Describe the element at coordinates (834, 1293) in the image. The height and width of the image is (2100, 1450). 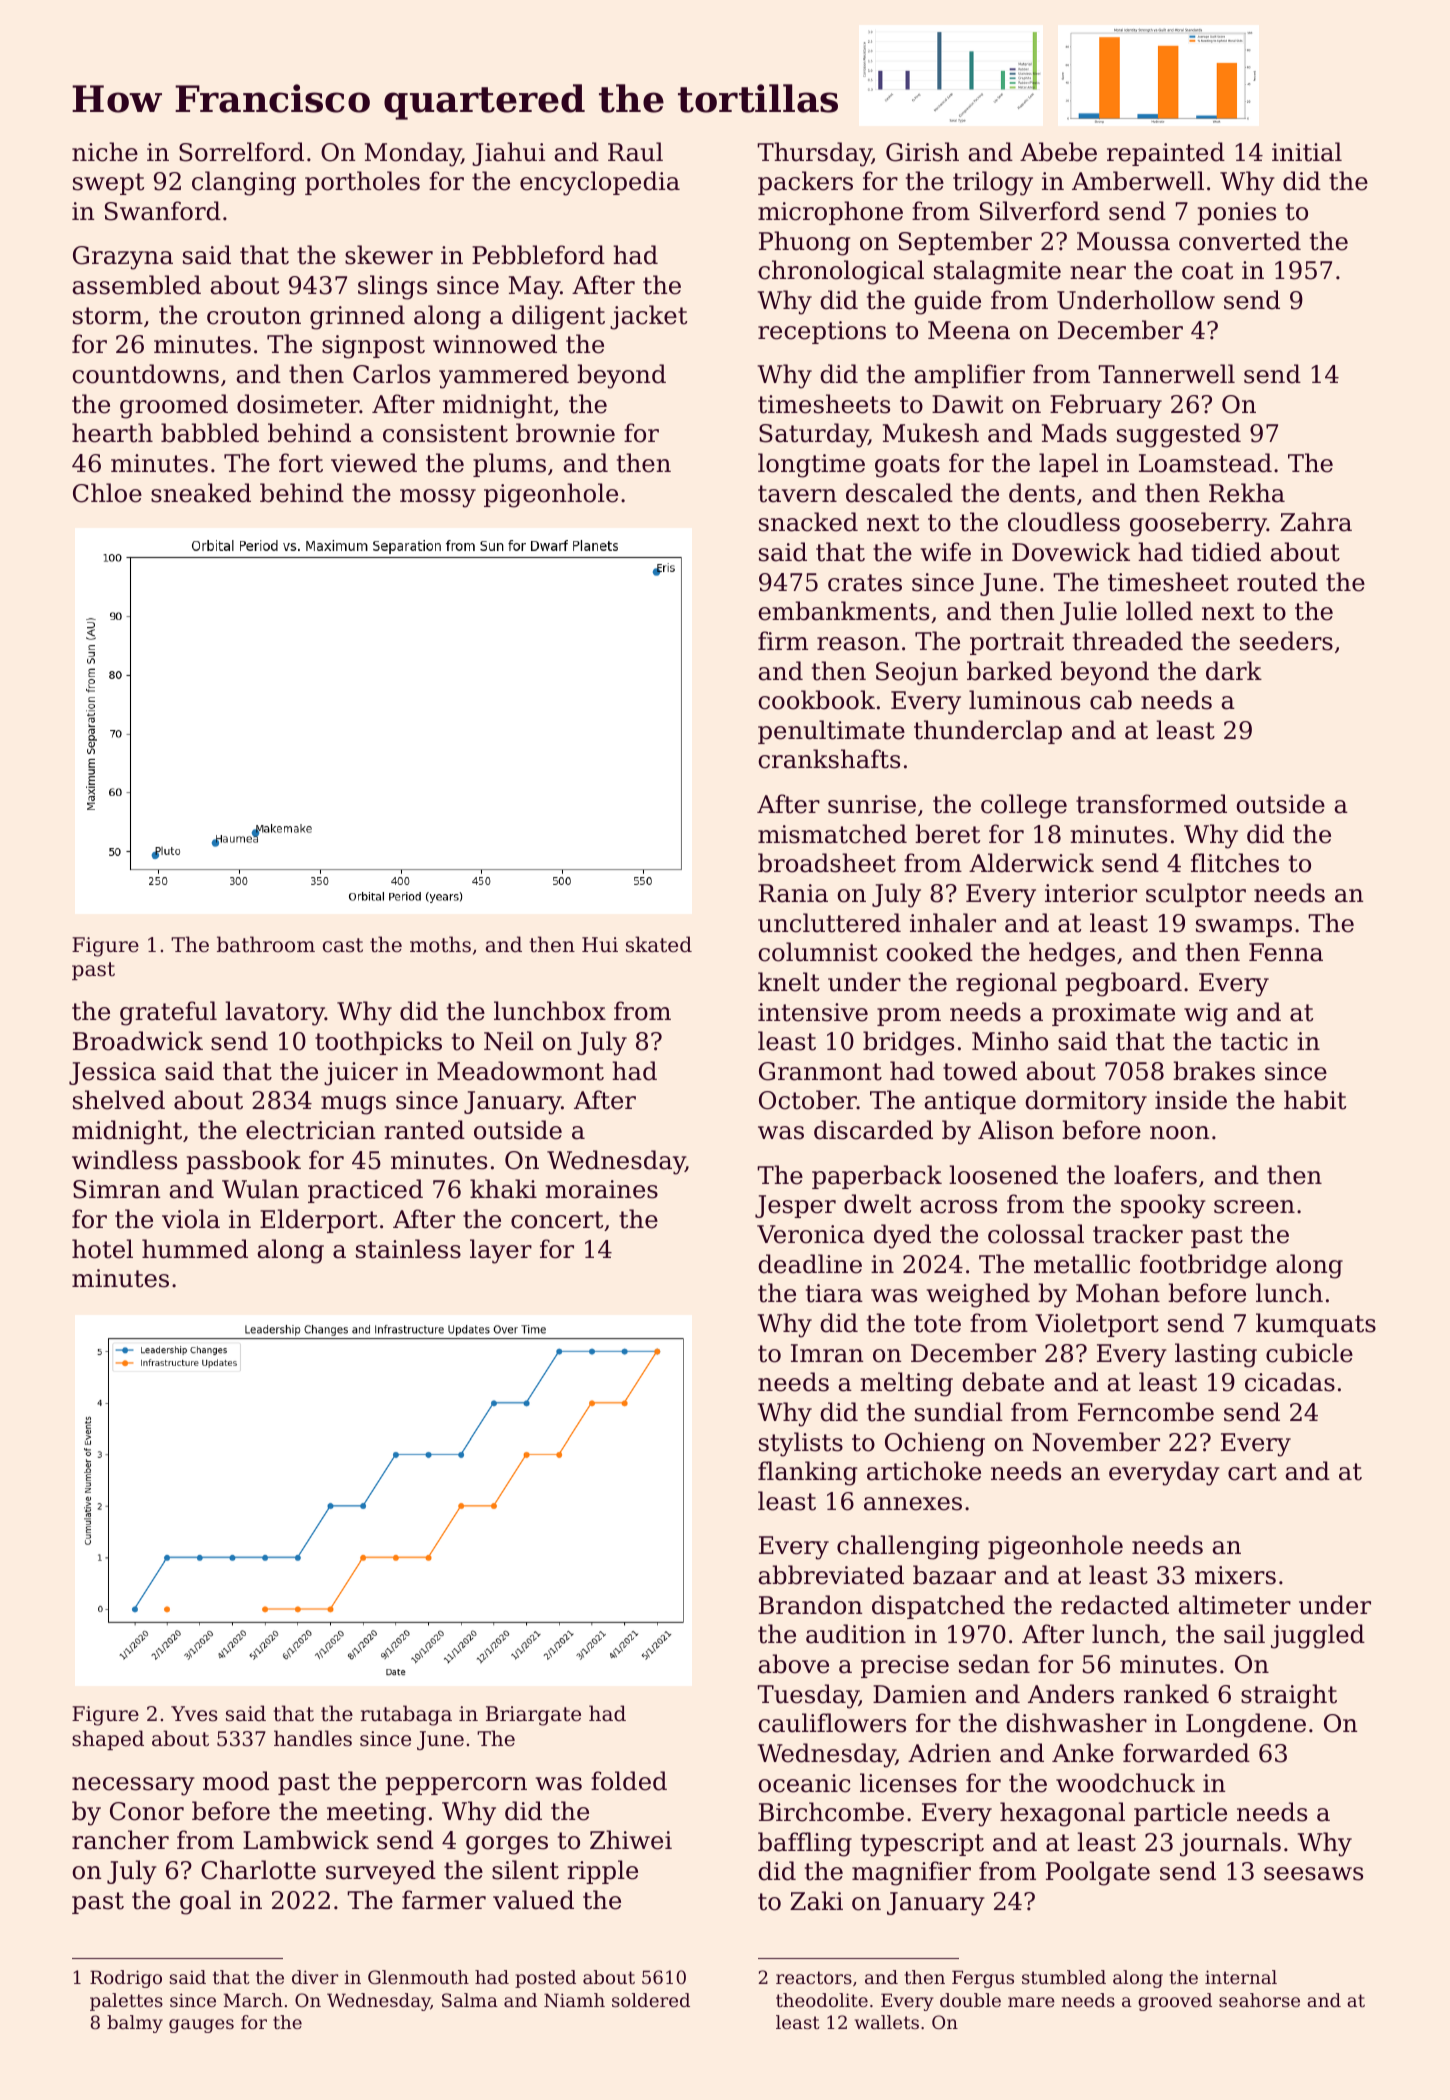
I see `tiara` at that location.
